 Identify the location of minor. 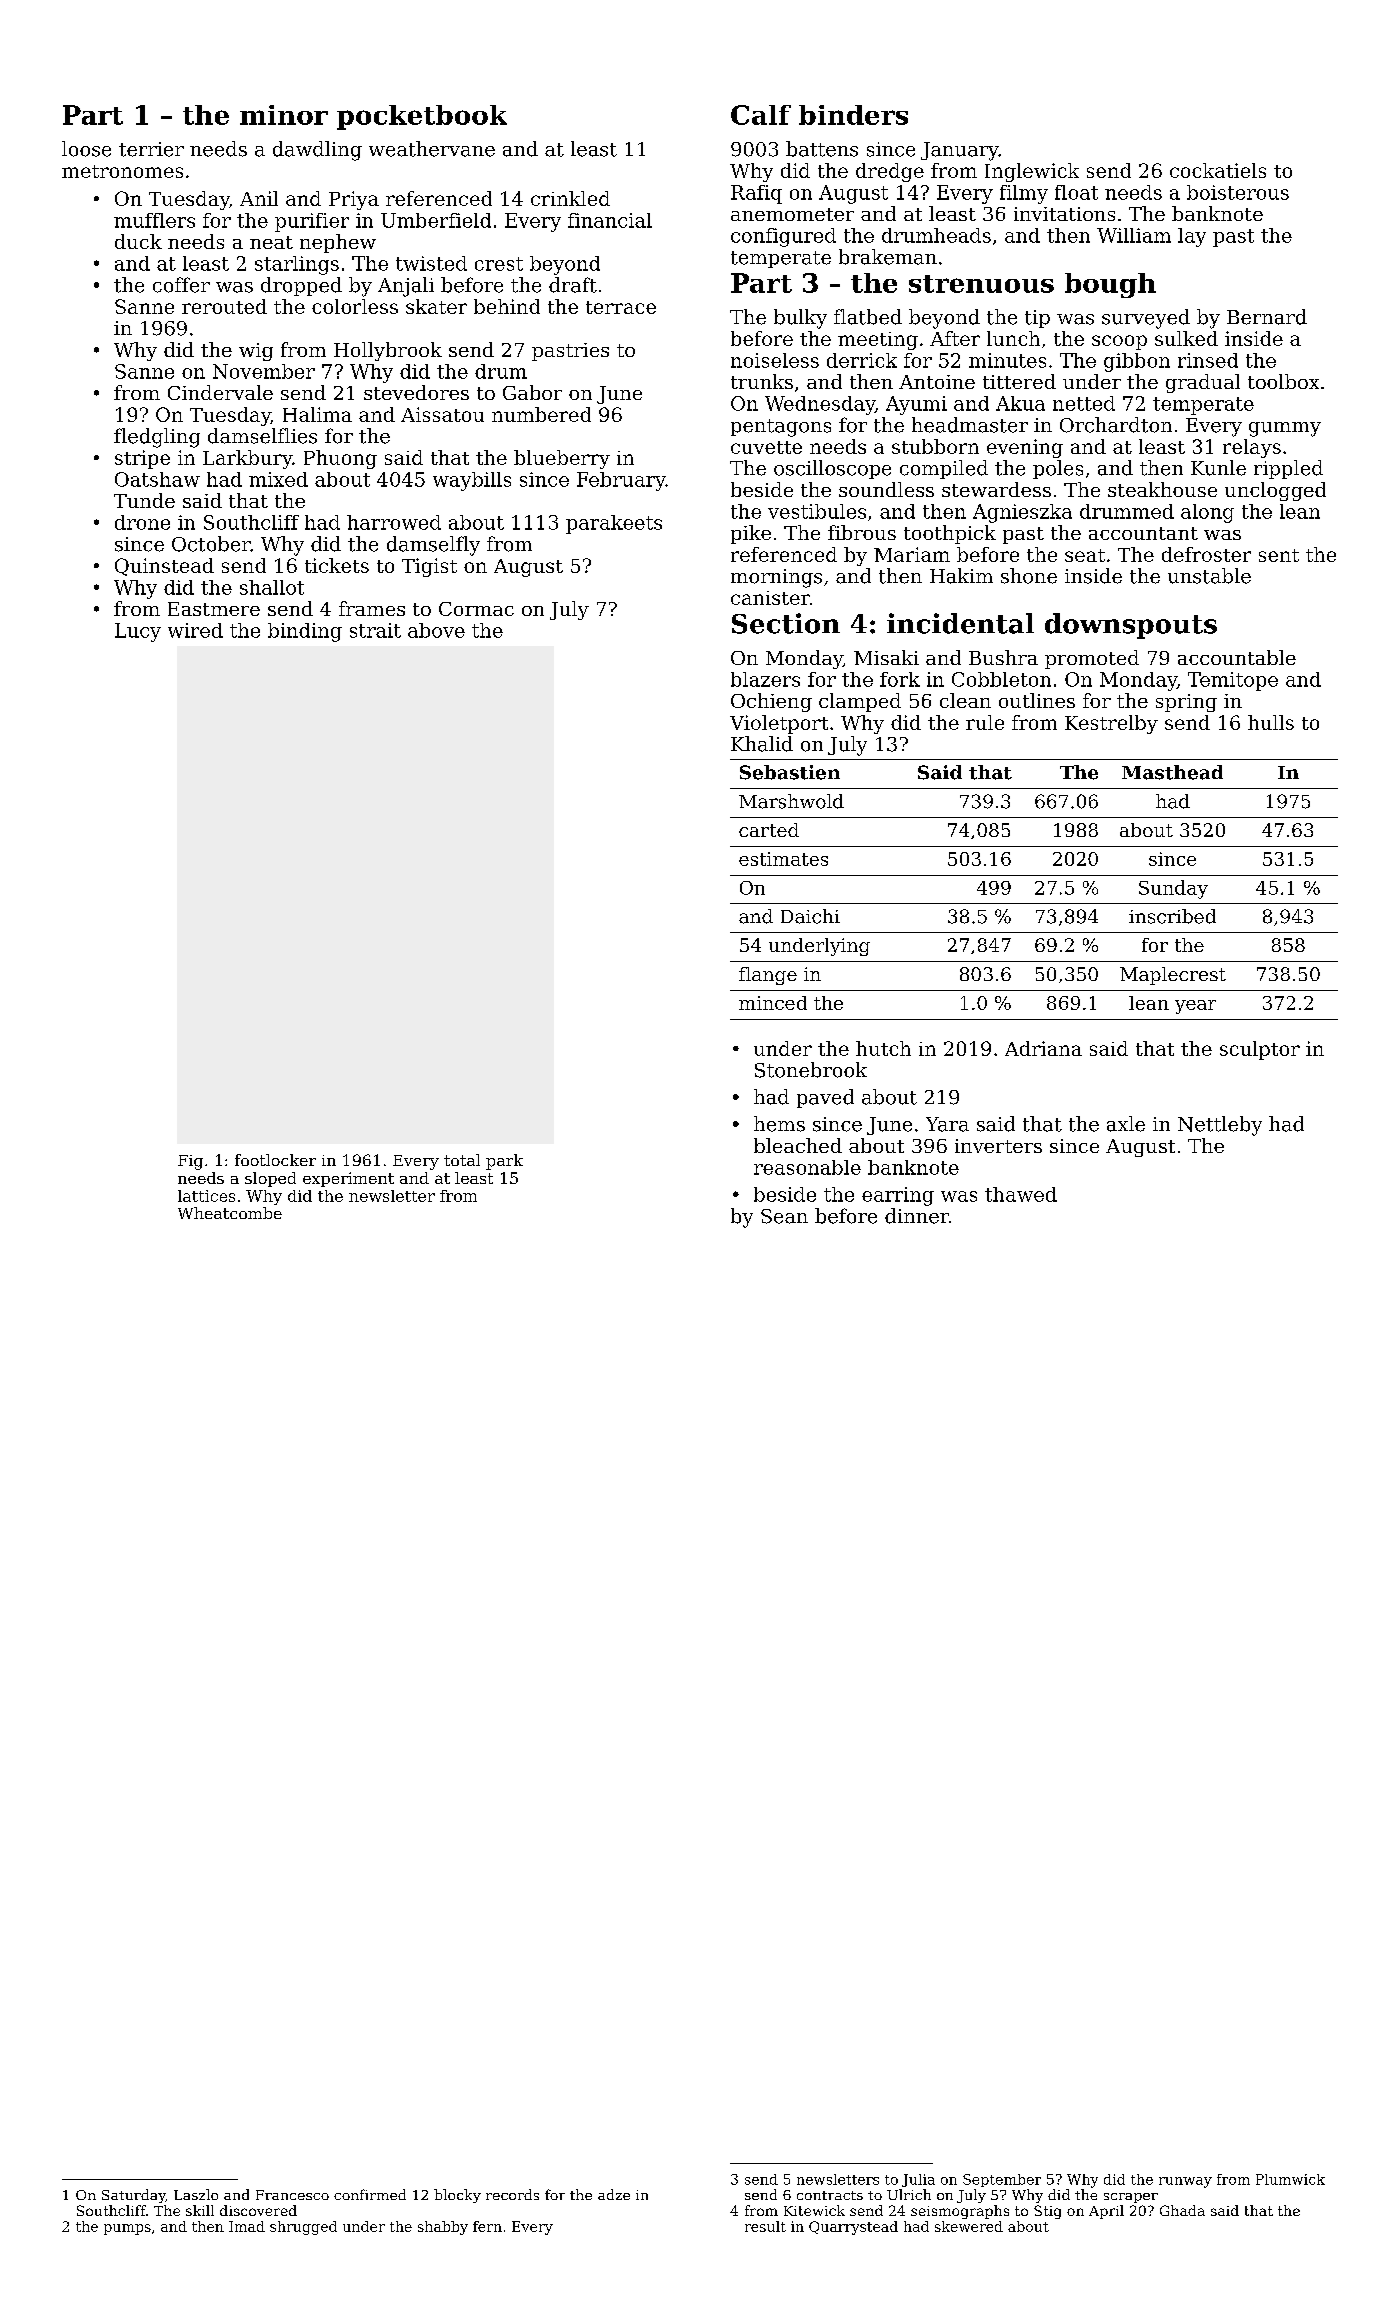
(284, 115).
